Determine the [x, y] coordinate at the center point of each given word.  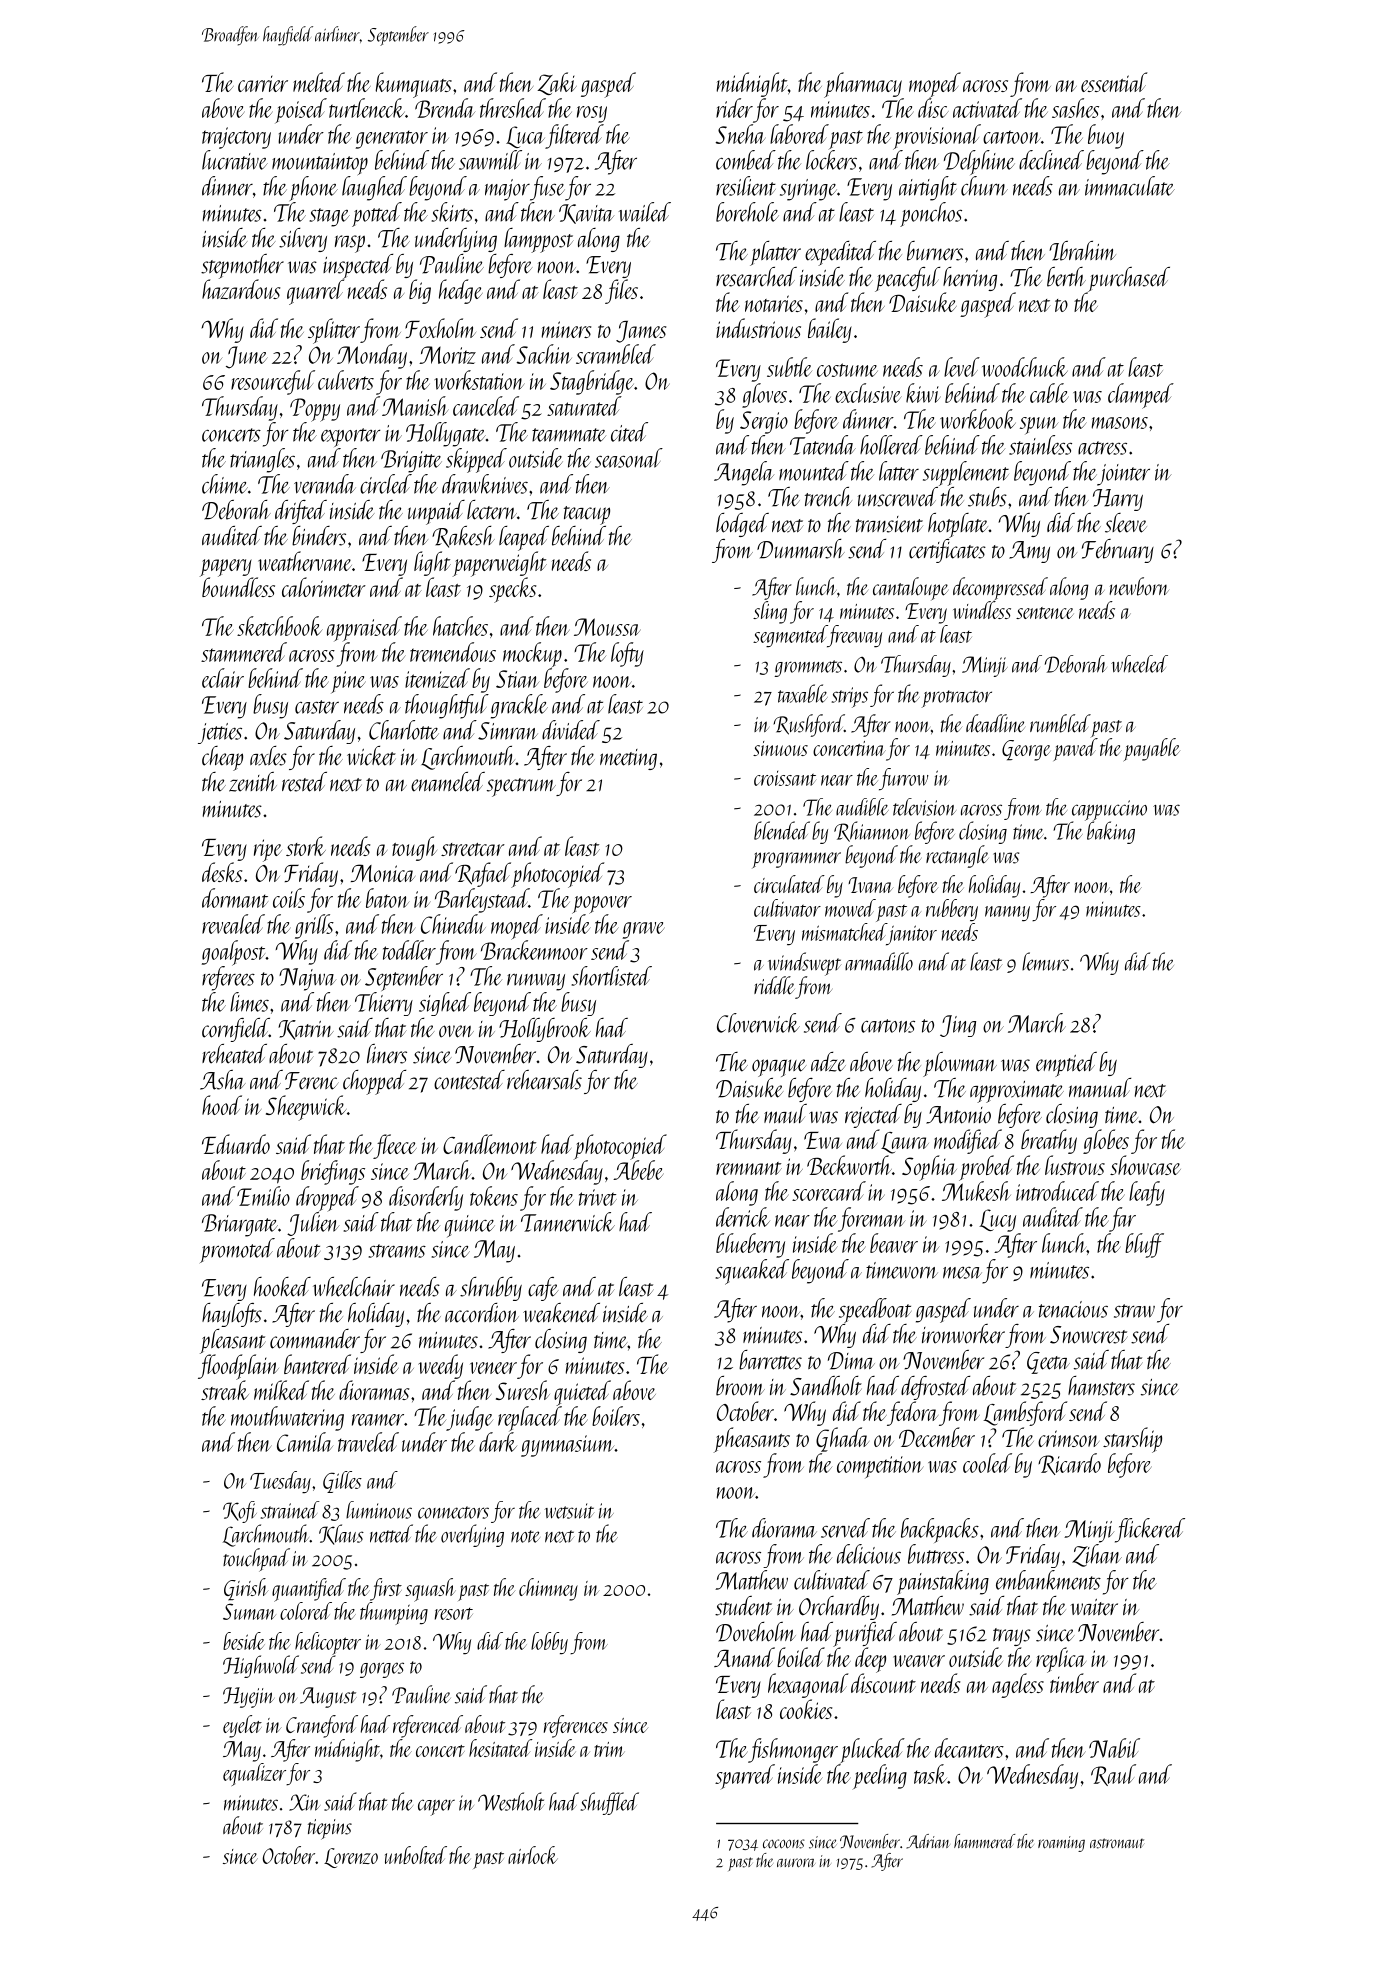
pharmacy [863, 85]
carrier [263, 84]
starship [1132, 1440]
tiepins [330, 1829]
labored [799, 134]
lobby [549, 1643]
